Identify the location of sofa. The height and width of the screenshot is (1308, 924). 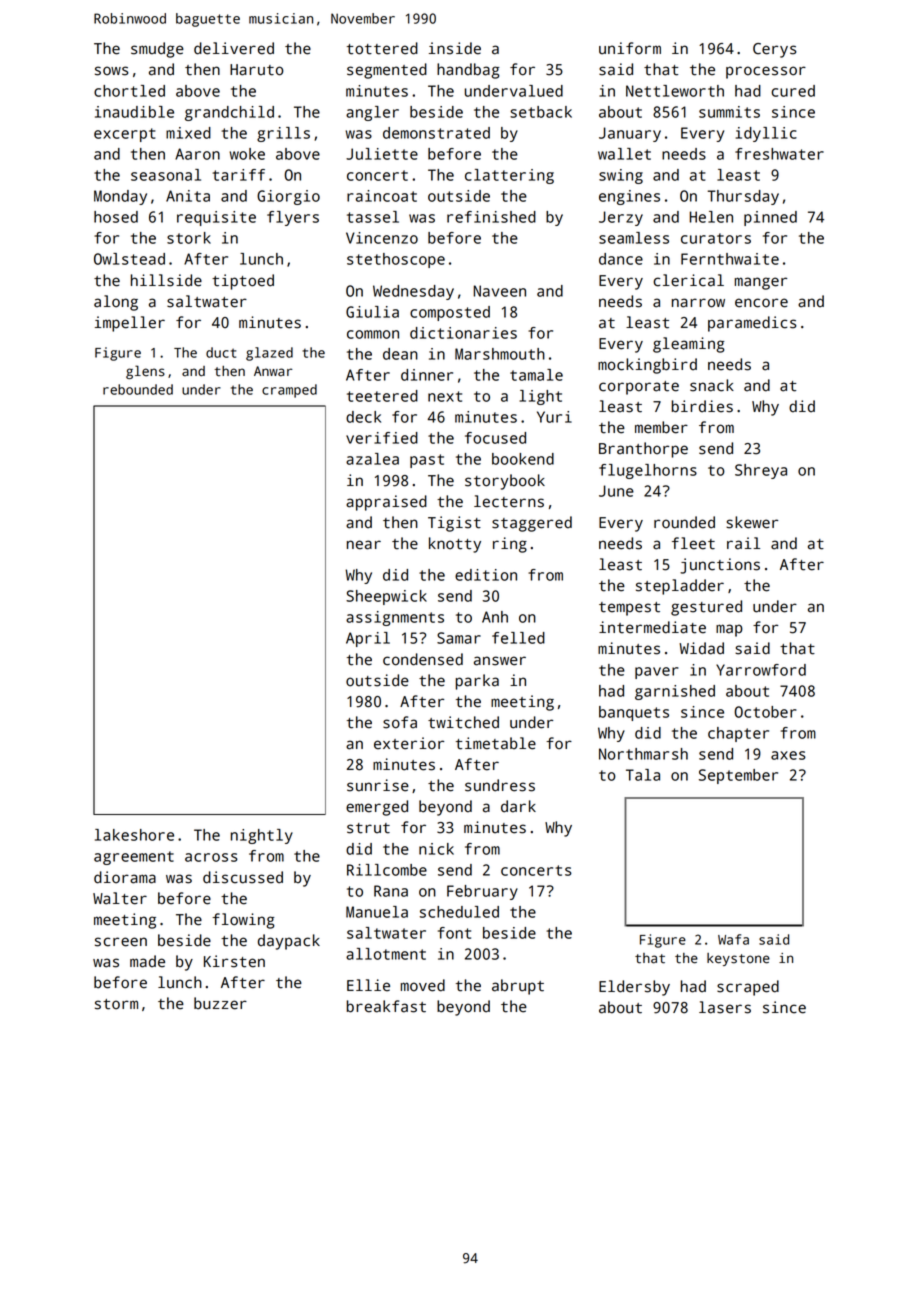
(400, 722).
